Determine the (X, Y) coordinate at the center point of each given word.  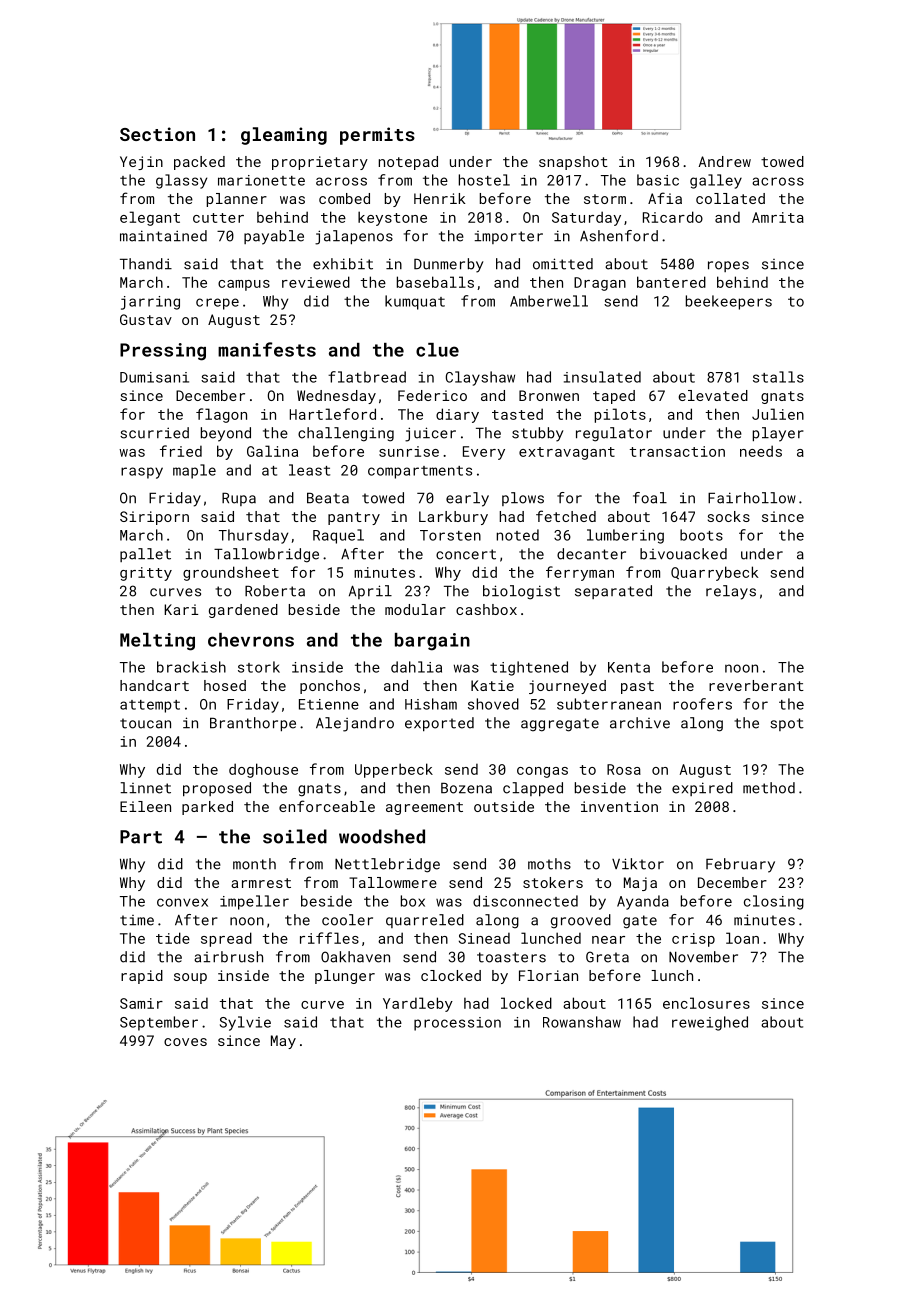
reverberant (756, 685)
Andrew (724, 161)
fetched (566, 516)
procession (457, 1024)
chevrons (251, 640)
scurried (154, 433)
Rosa (624, 769)
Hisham (431, 704)
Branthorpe (253, 724)
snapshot (573, 163)
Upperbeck (394, 770)
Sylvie (245, 1023)
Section (157, 134)
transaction (677, 451)
